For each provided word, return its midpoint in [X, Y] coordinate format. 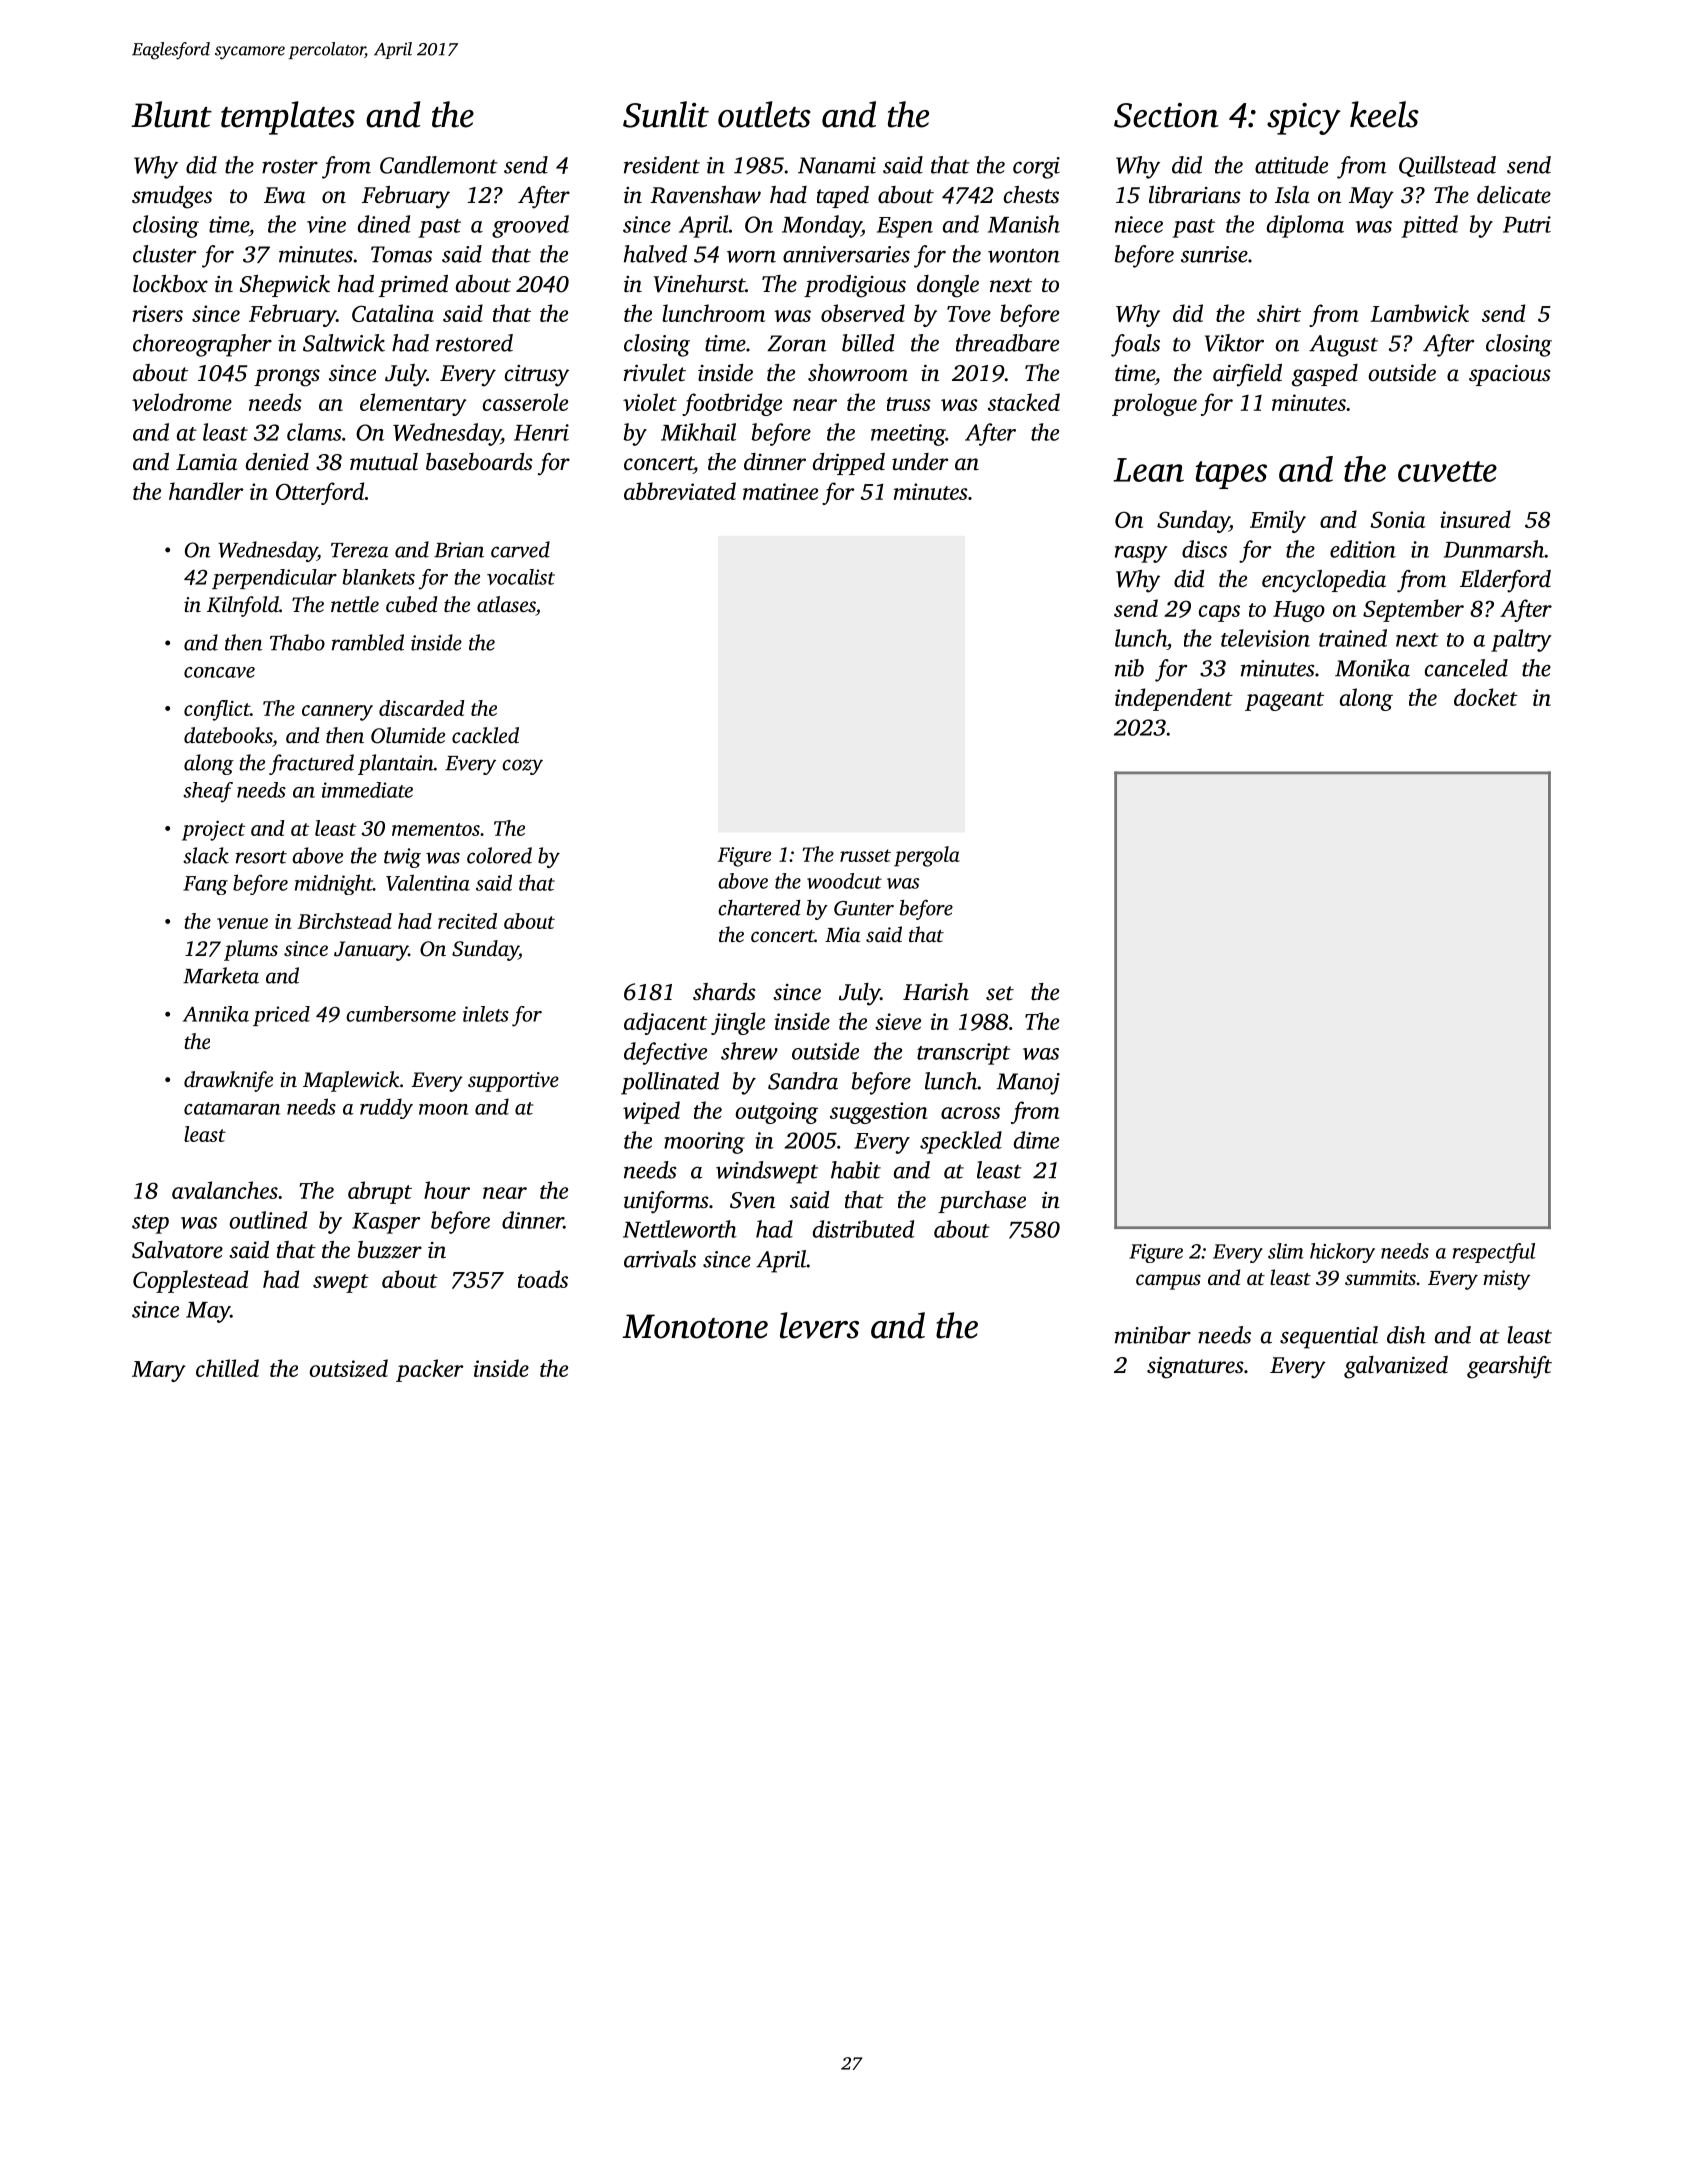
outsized [348, 1368]
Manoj [1028, 1084]
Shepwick [285, 286]
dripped [849, 464]
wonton [1024, 256]
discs [1204, 549]
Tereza [360, 550]
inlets [486, 1014]
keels [1384, 114]
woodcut [844, 881]
